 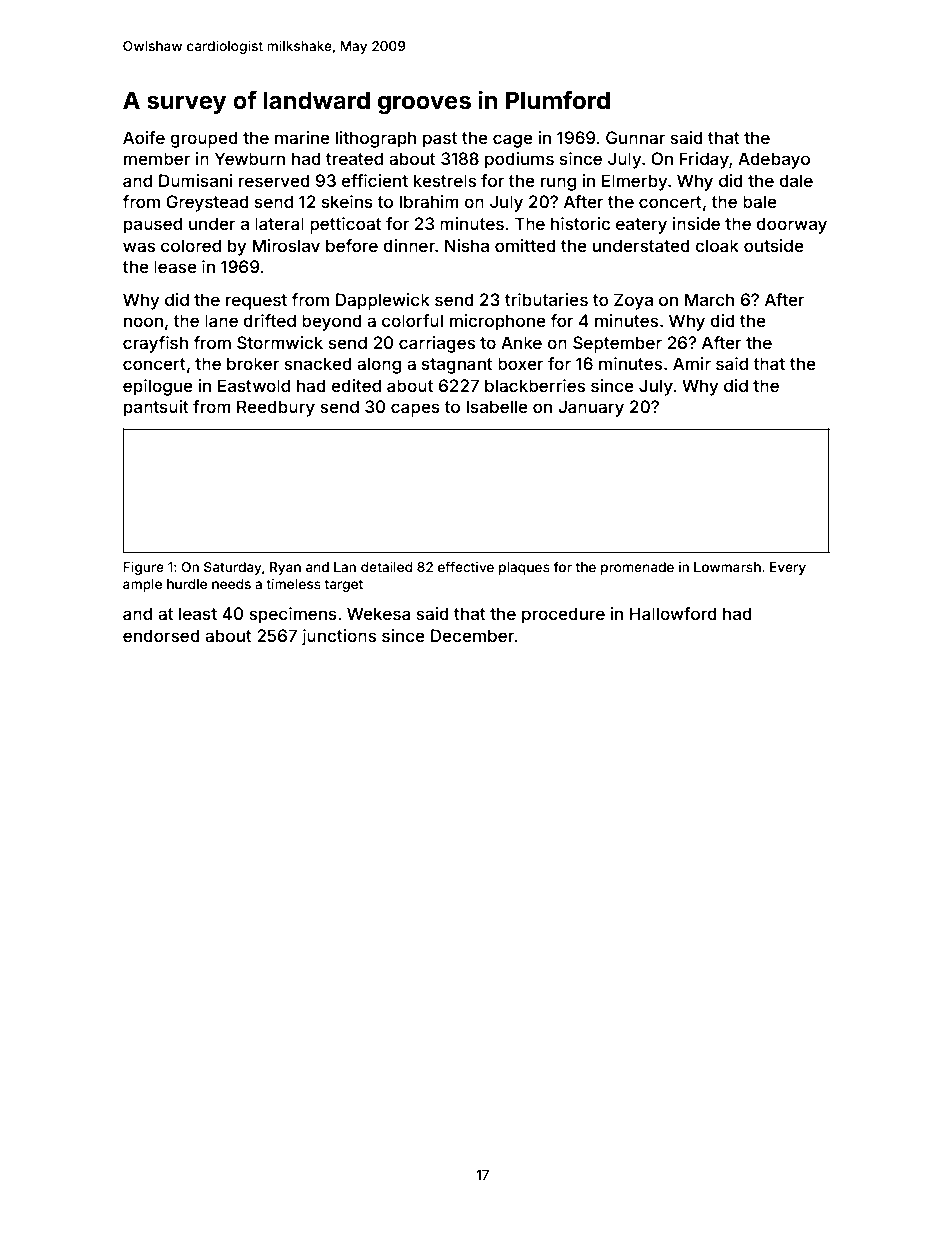 I want to click on plaques, so click(x=524, y=568).
